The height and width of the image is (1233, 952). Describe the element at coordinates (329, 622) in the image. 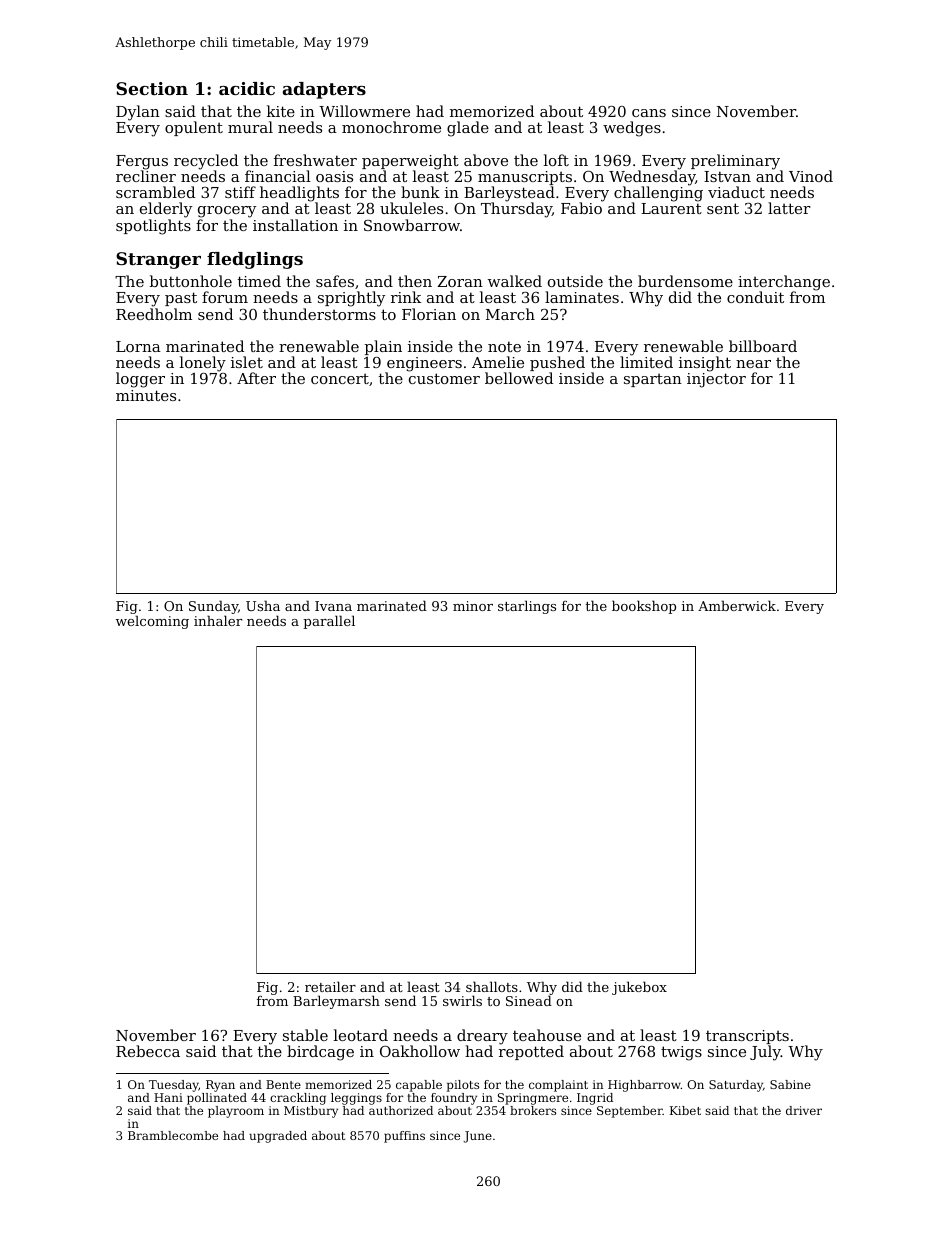

I see `parallel` at that location.
